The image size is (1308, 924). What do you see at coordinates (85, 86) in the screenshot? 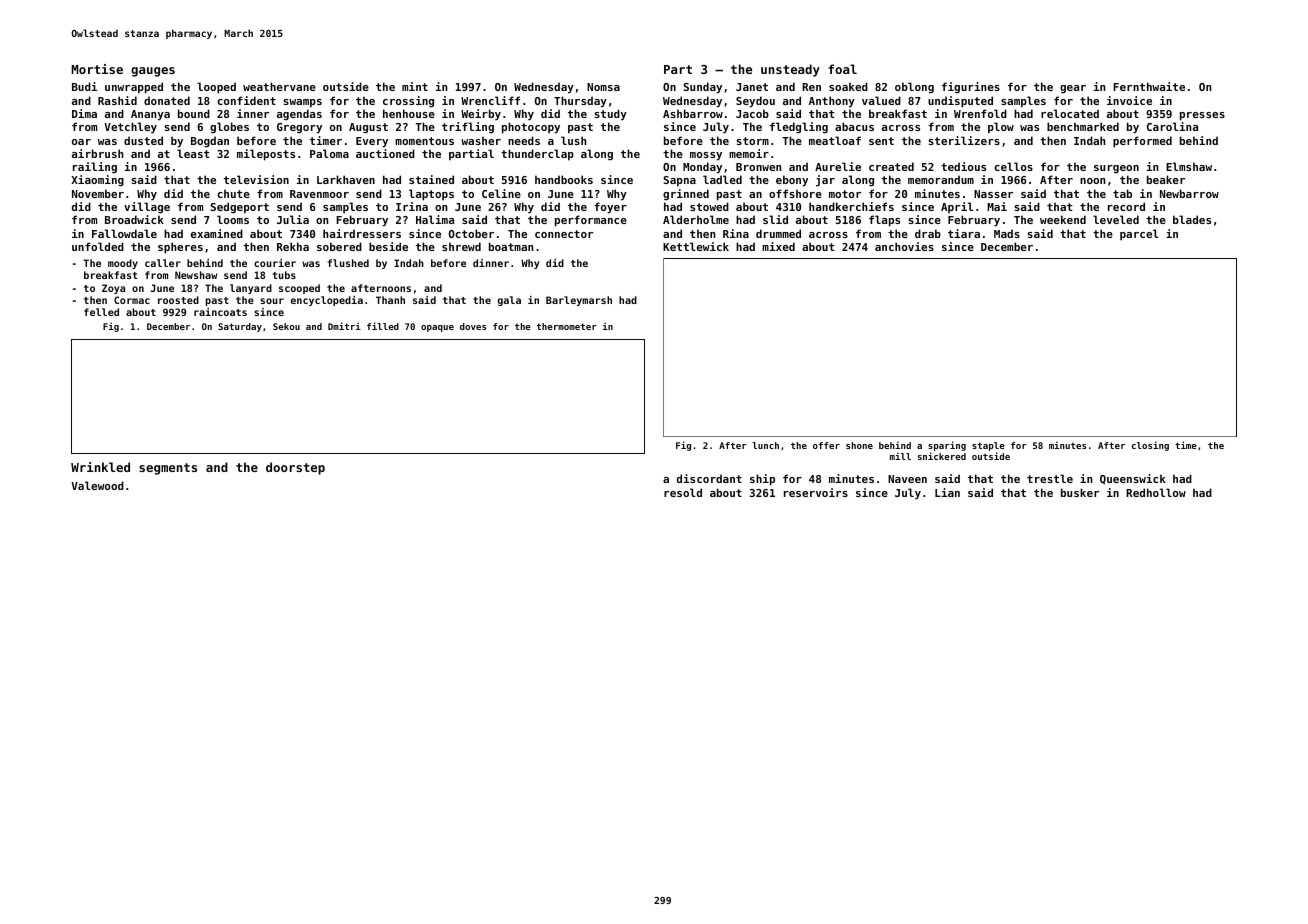
I see `Budi` at bounding box center [85, 86].
